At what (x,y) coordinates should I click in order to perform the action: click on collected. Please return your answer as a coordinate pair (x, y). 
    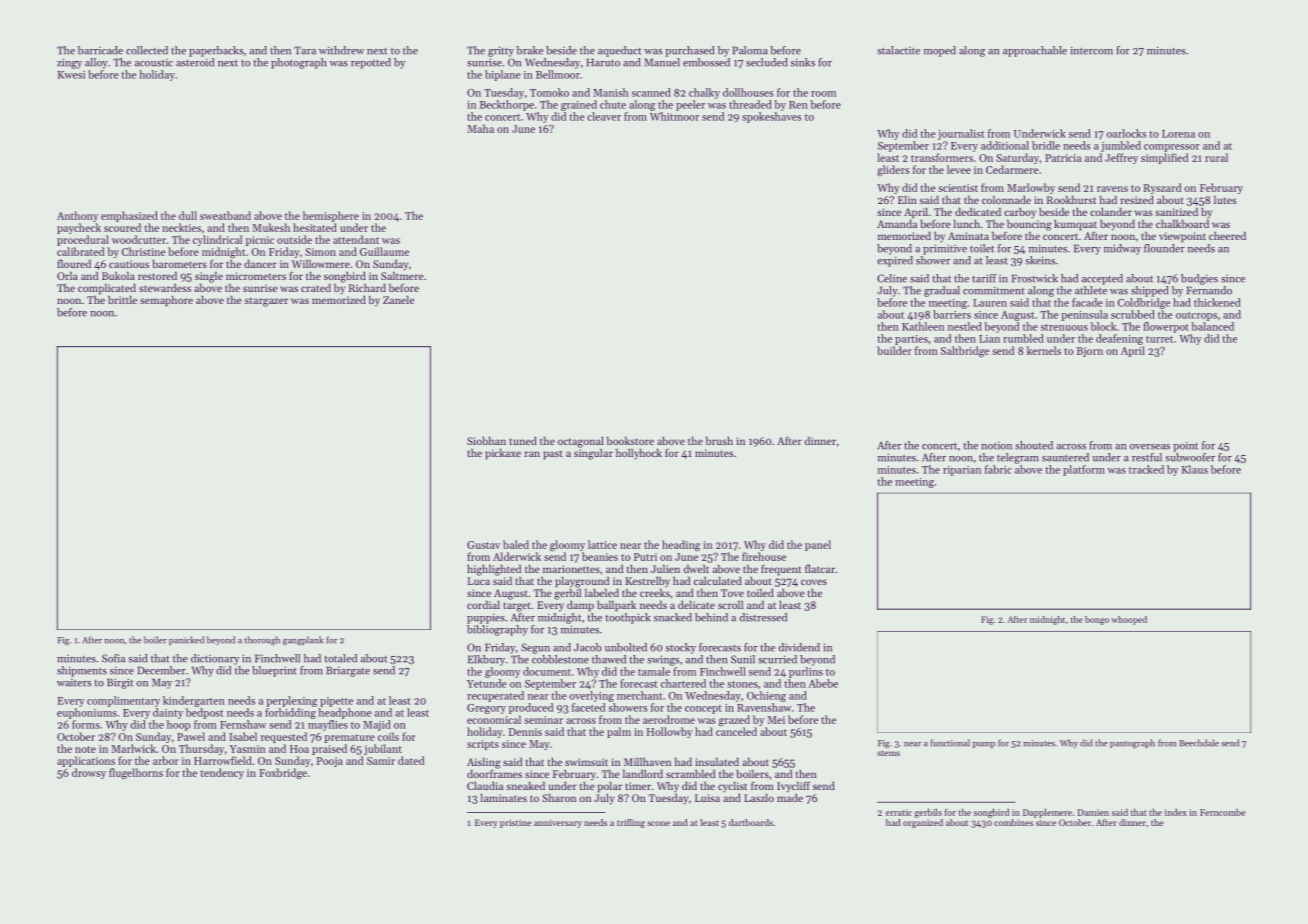
    Looking at the image, I should click on (147, 50).
